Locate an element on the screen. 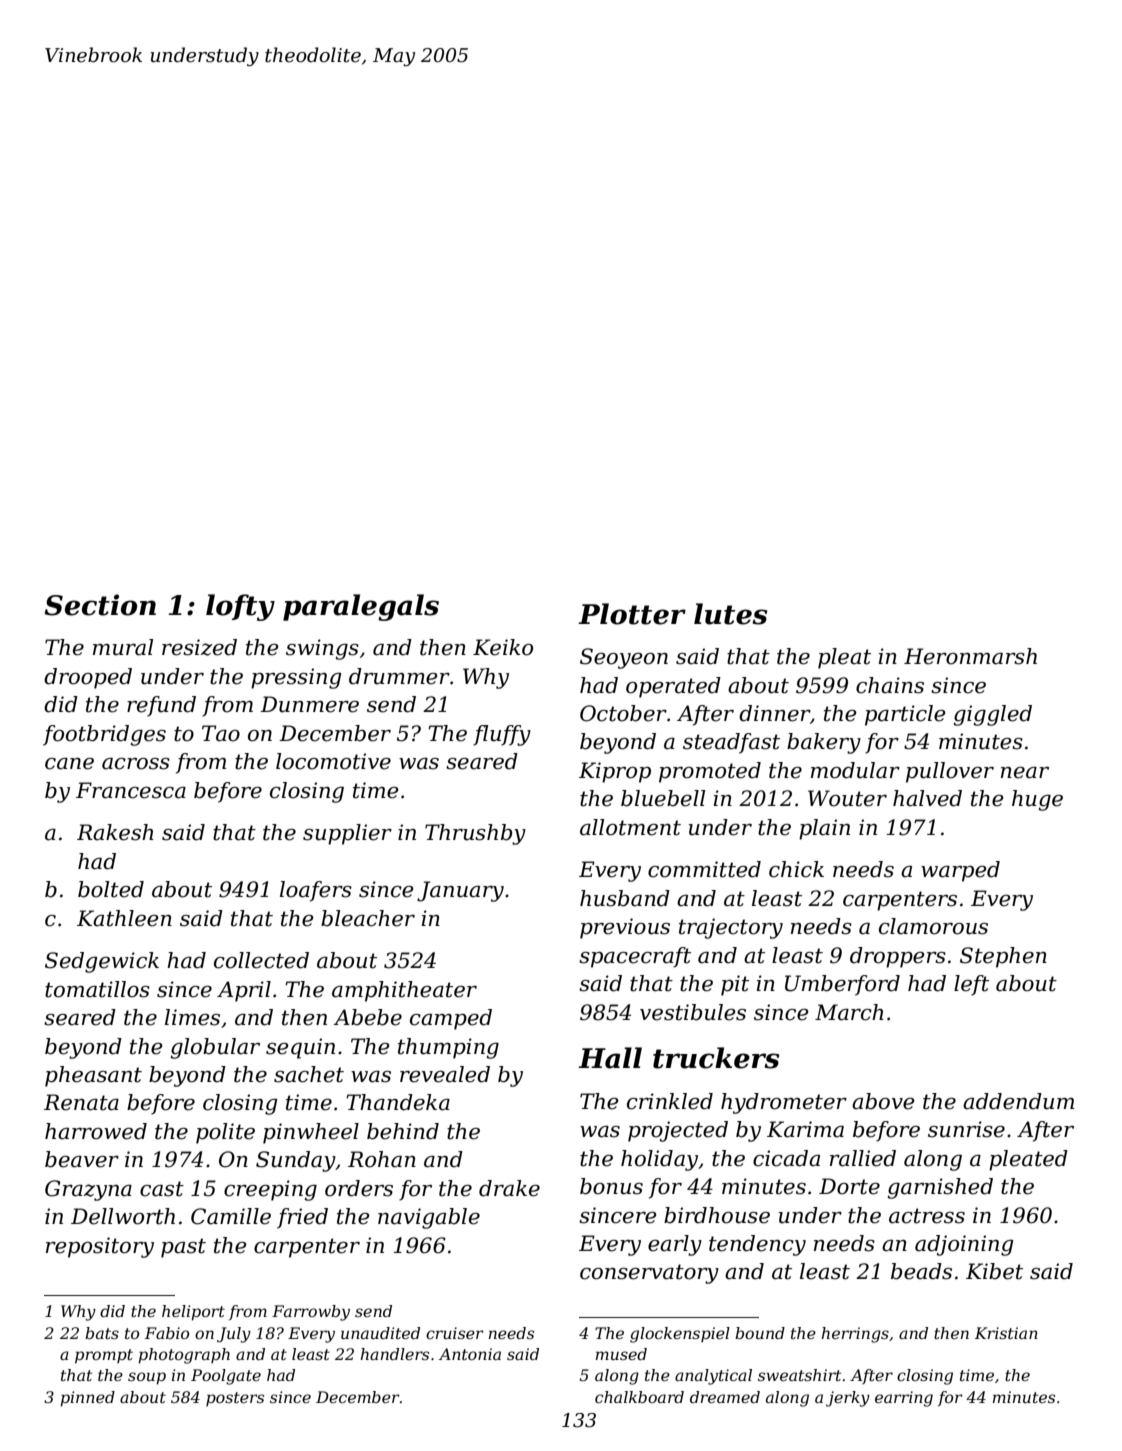 The height and width of the screenshot is (1451, 1122). chalkboard is located at coordinates (639, 1397).
